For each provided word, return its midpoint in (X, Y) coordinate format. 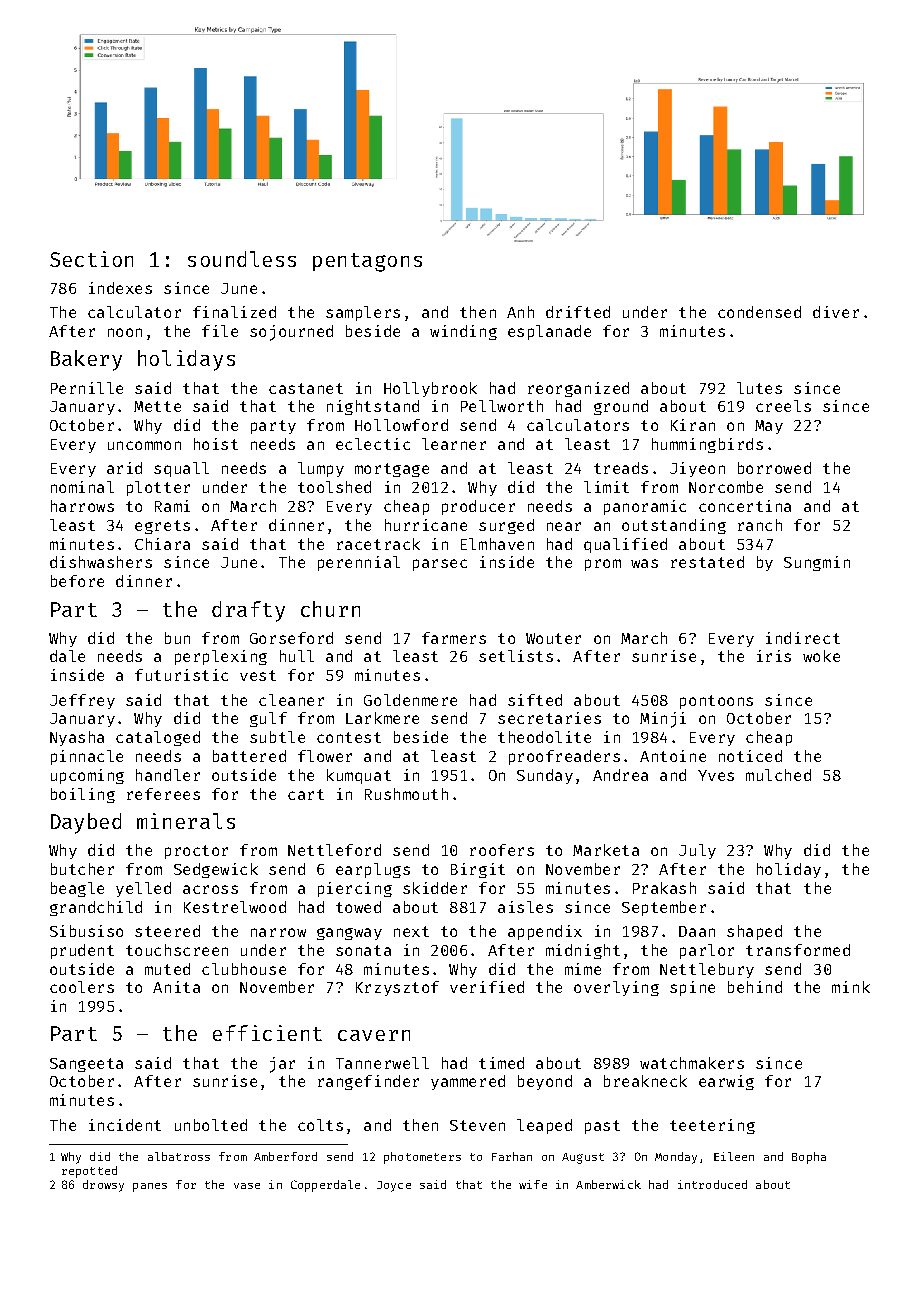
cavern (374, 1035)
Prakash (664, 888)
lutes (759, 388)
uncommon (144, 445)
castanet (306, 388)
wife (533, 1184)
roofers (502, 850)
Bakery (86, 360)
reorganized (578, 389)
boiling (83, 795)
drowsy (103, 1186)
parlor (707, 951)
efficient (267, 1033)
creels (783, 406)
